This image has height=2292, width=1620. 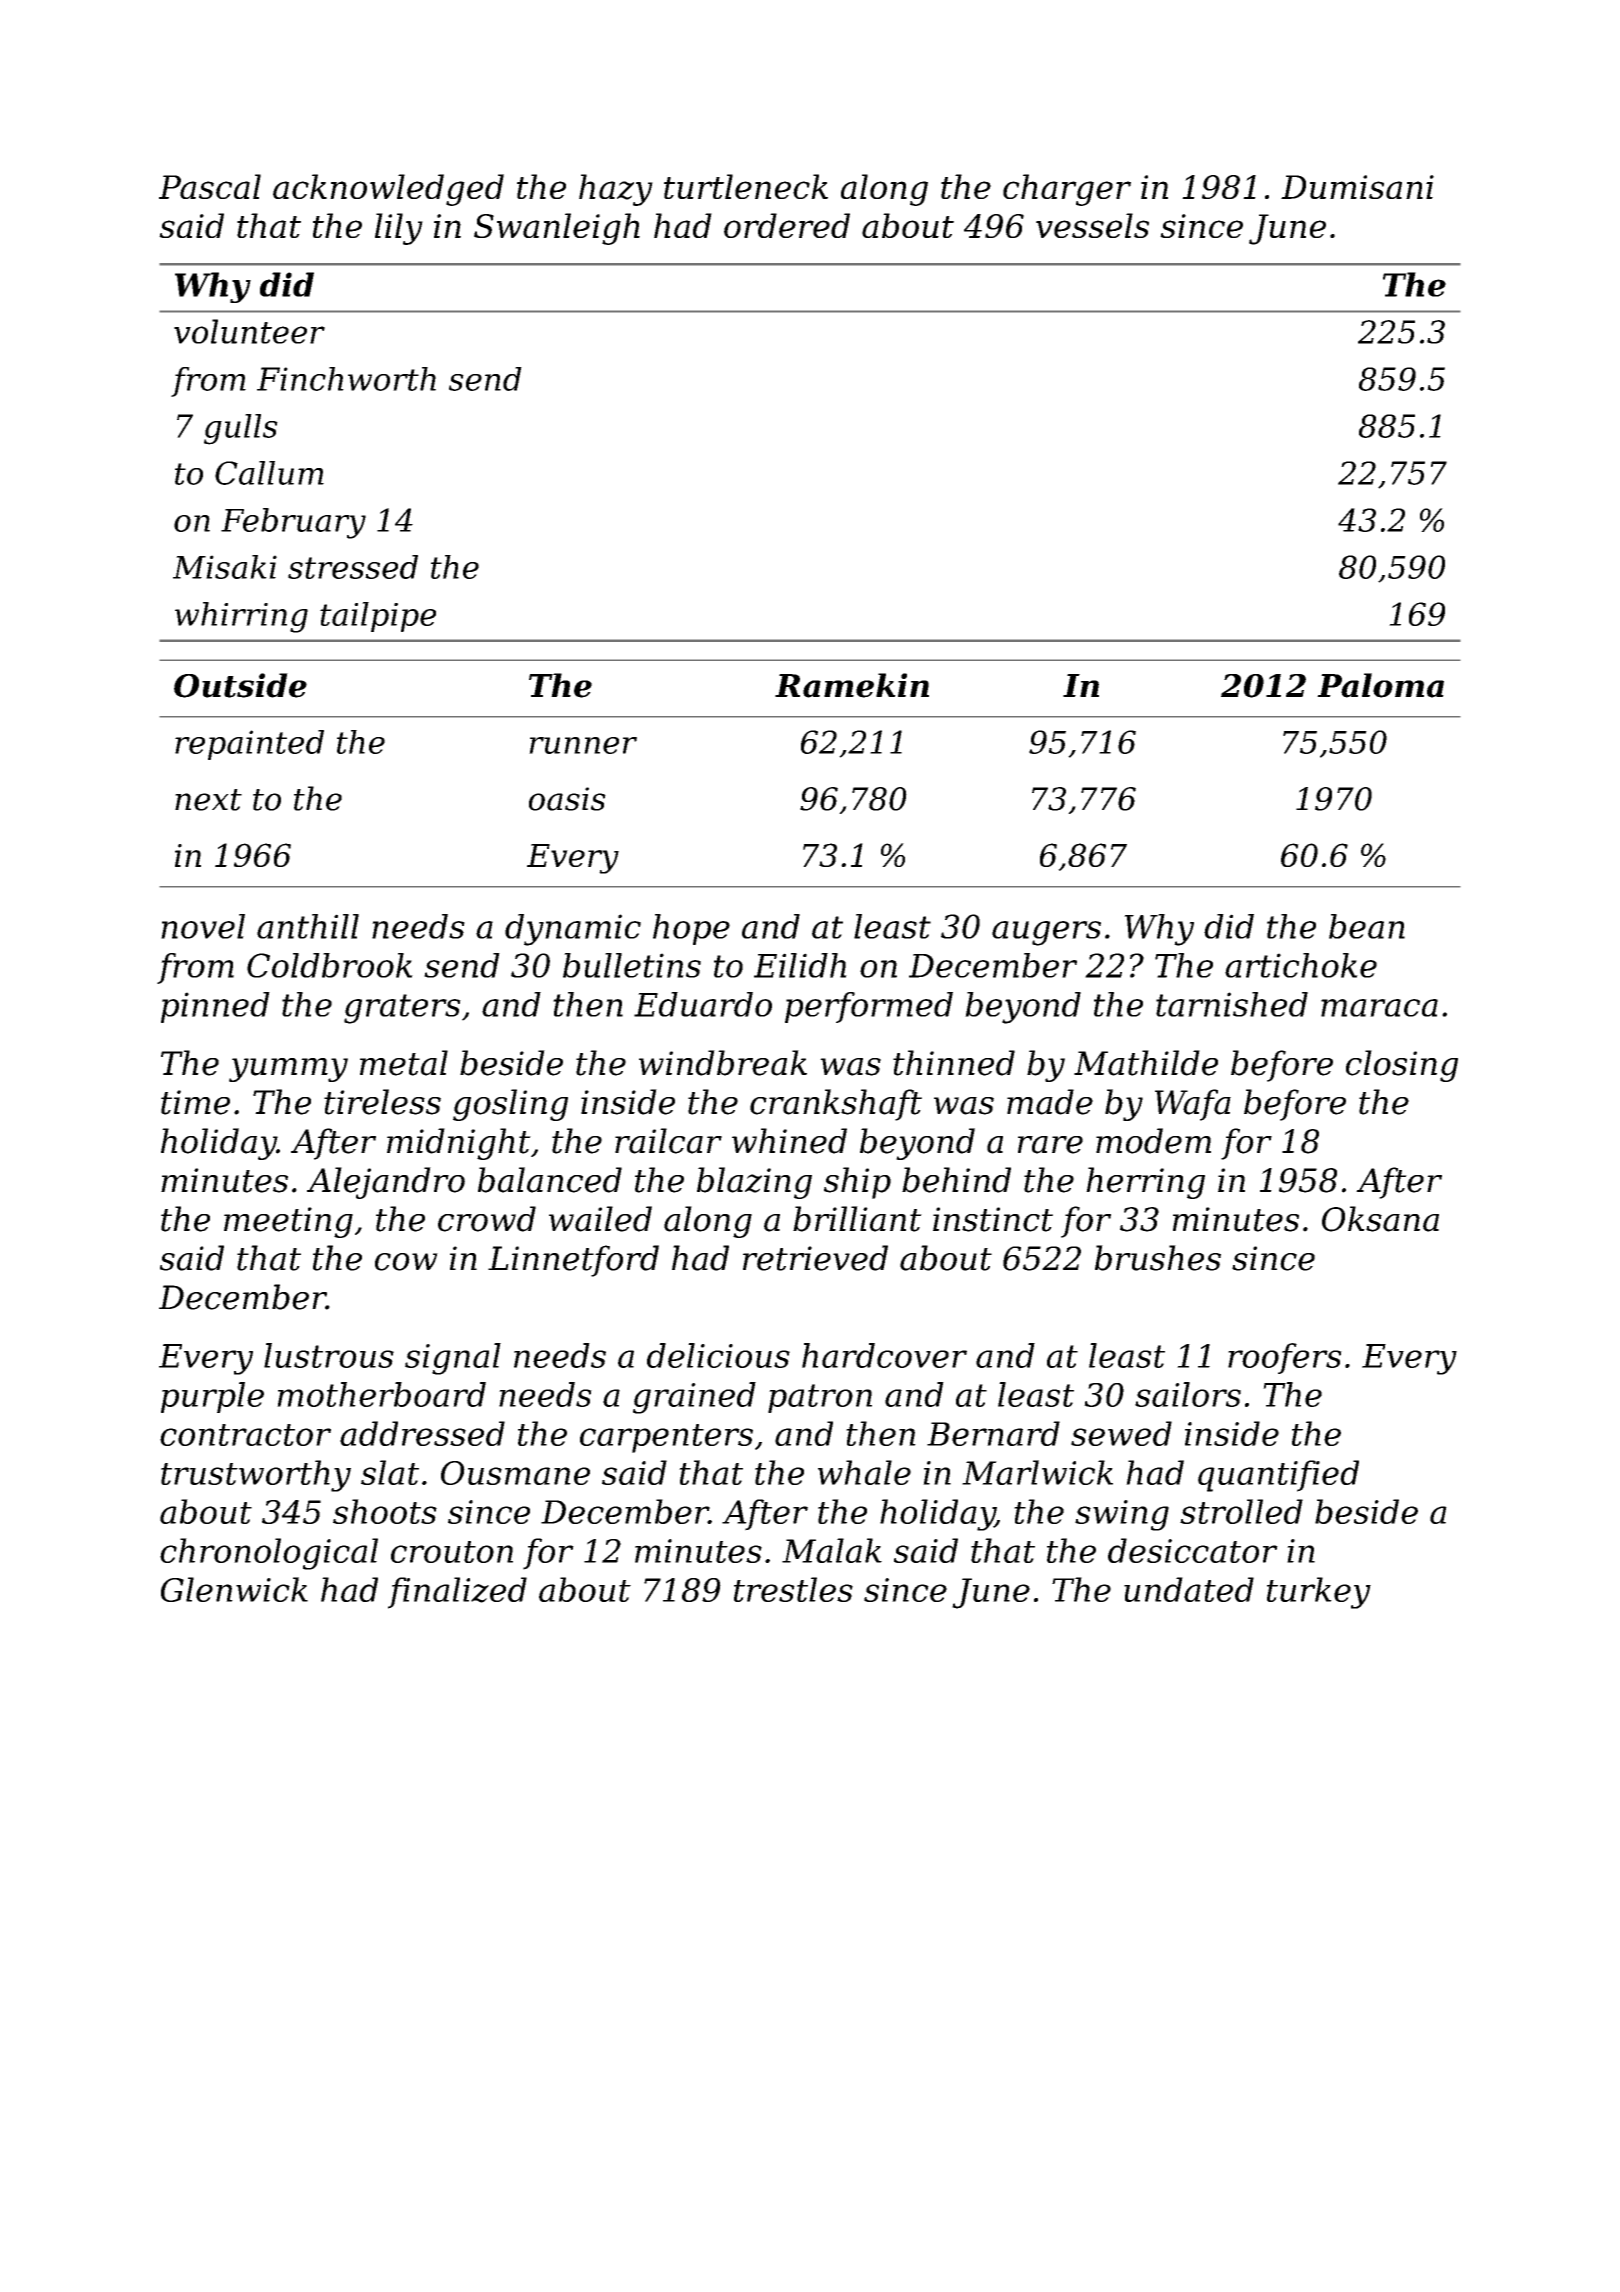 I want to click on Glenwick, so click(x=234, y=1589).
